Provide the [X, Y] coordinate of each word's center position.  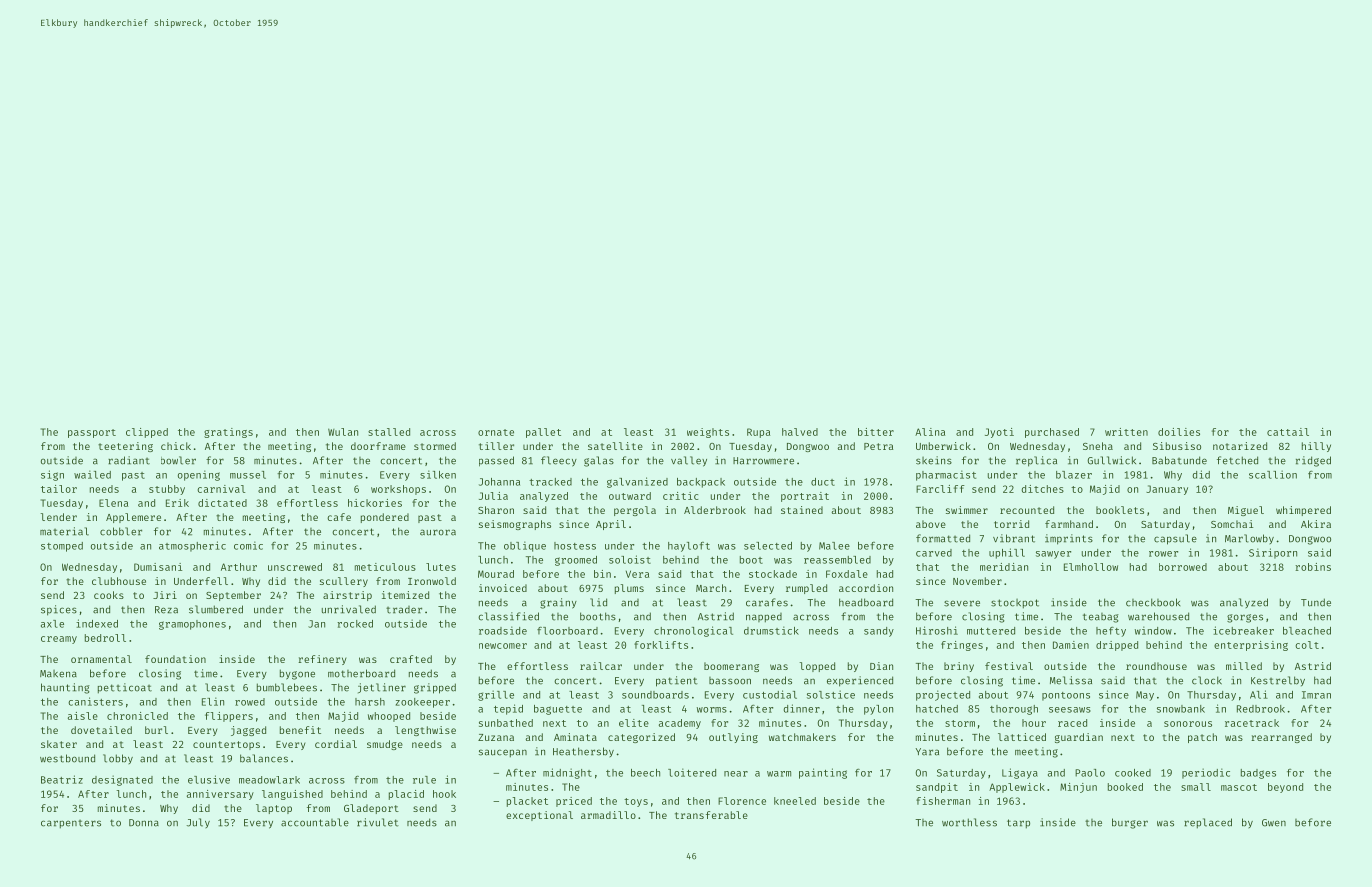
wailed [92, 474]
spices [59, 610]
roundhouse [1156, 666]
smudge [385, 745]
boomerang [731, 667]
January [1167, 490]
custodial [770, 694]
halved [800, 432]
